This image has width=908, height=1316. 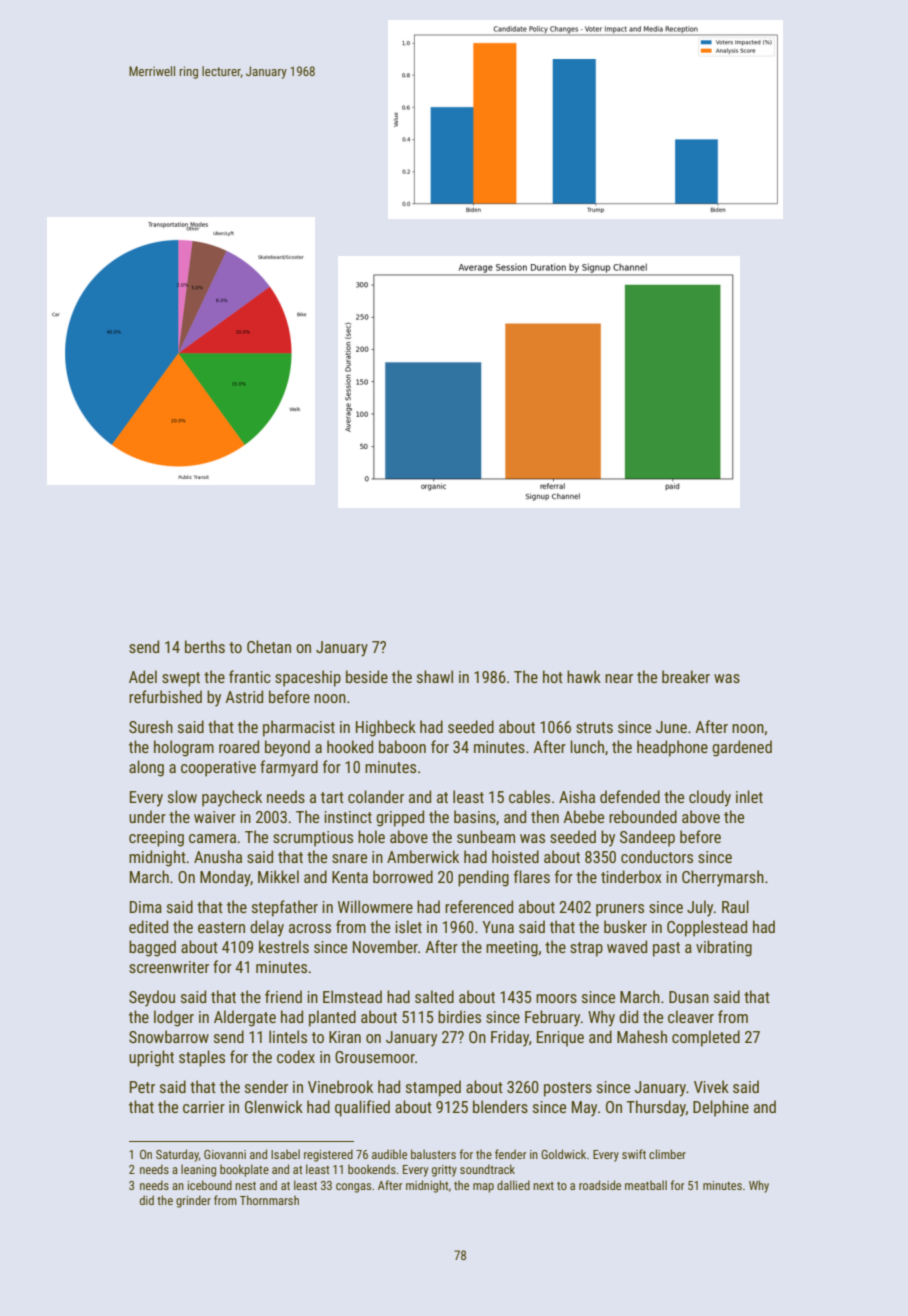 What do you see at coordinates (205, 646) in the image?
I see `berths` at bounding box center [205, 646].
